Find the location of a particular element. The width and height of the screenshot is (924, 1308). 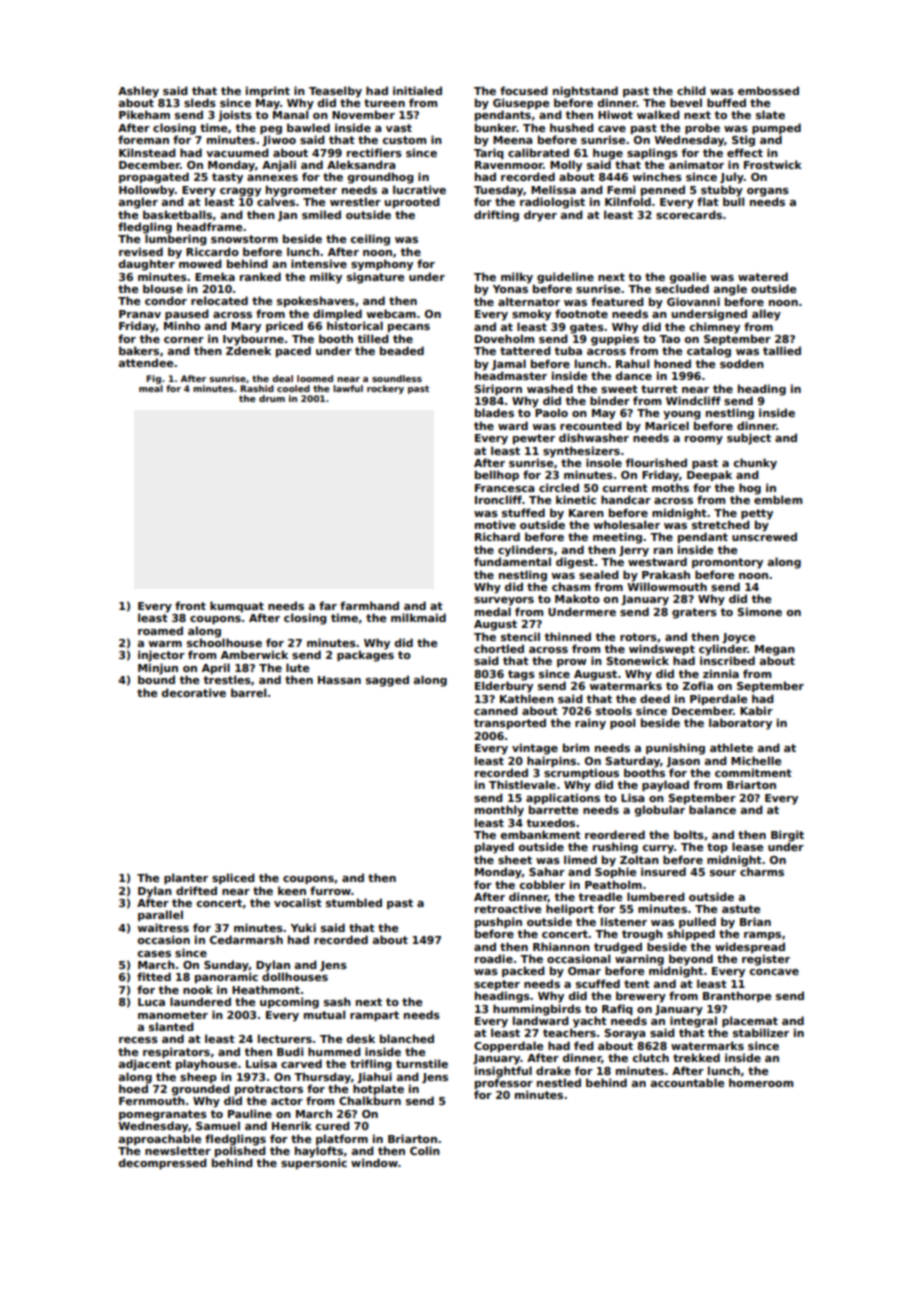

Colin is located at coordinates (425, 1150).
